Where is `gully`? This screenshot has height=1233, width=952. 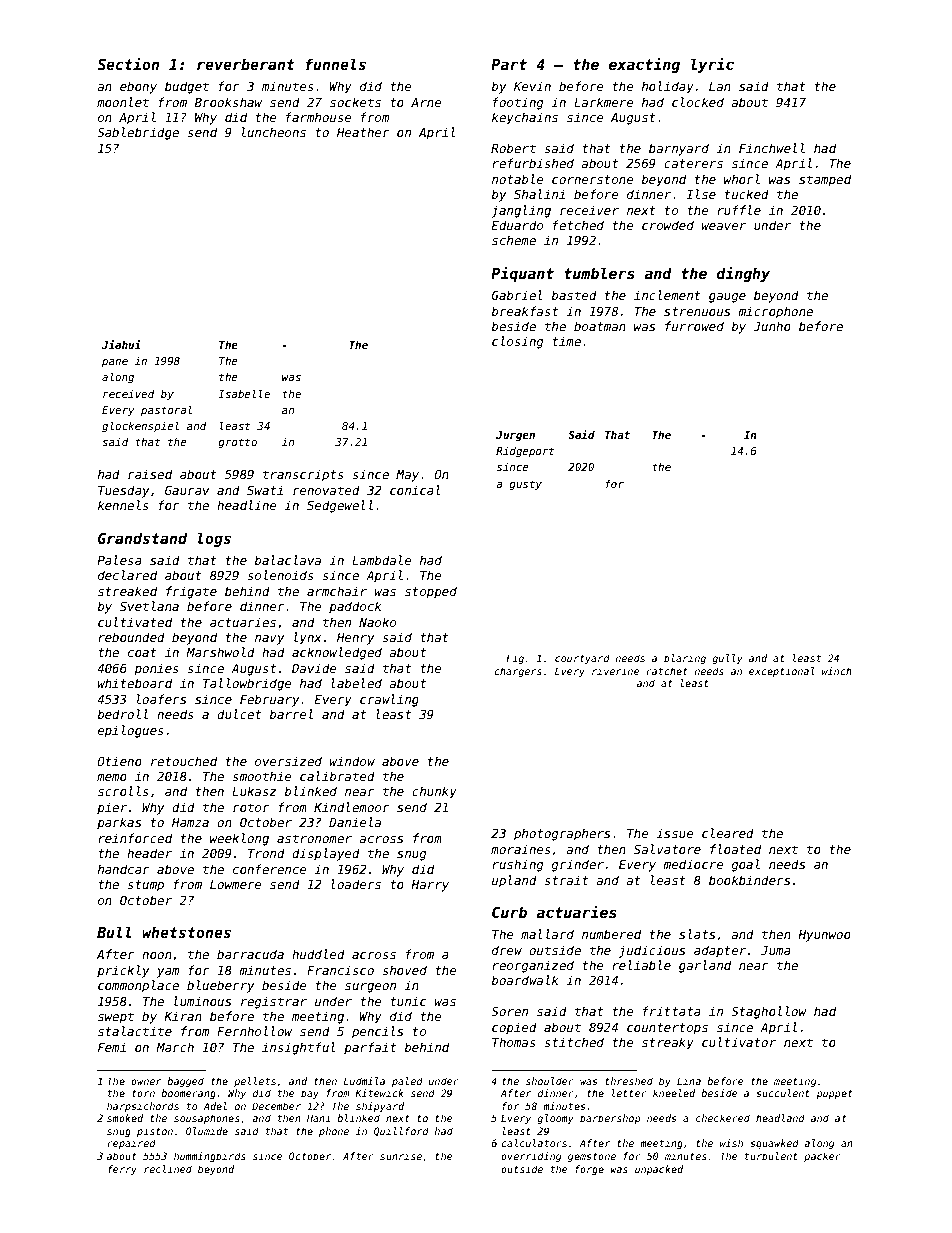
gully is located at coordinates (727, 659).
